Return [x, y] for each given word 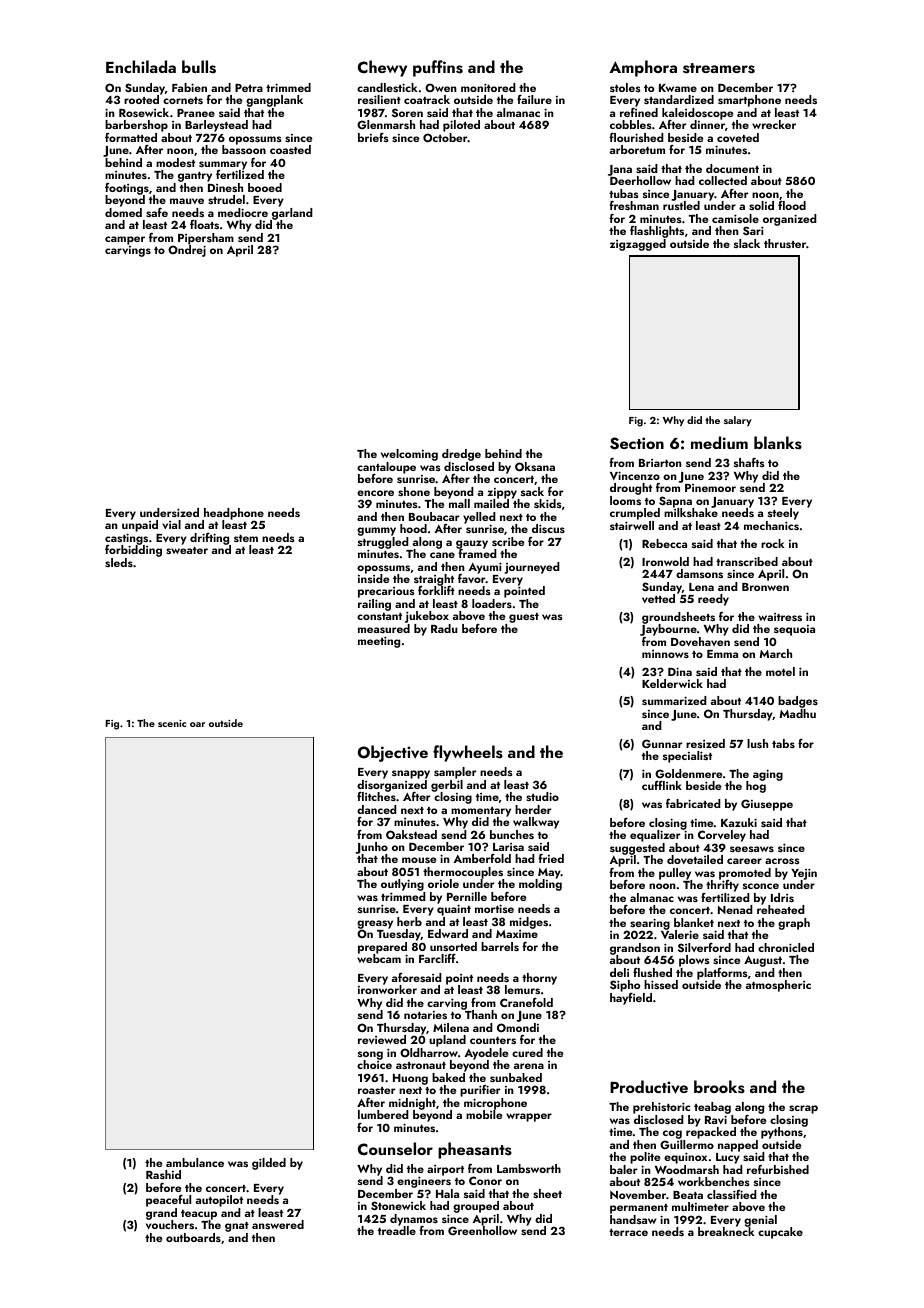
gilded [269, 1164]
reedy [713, 600]
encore [375, 493]
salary [738, 421]
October [445, 138]
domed [123, 212]
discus [548, 528]
